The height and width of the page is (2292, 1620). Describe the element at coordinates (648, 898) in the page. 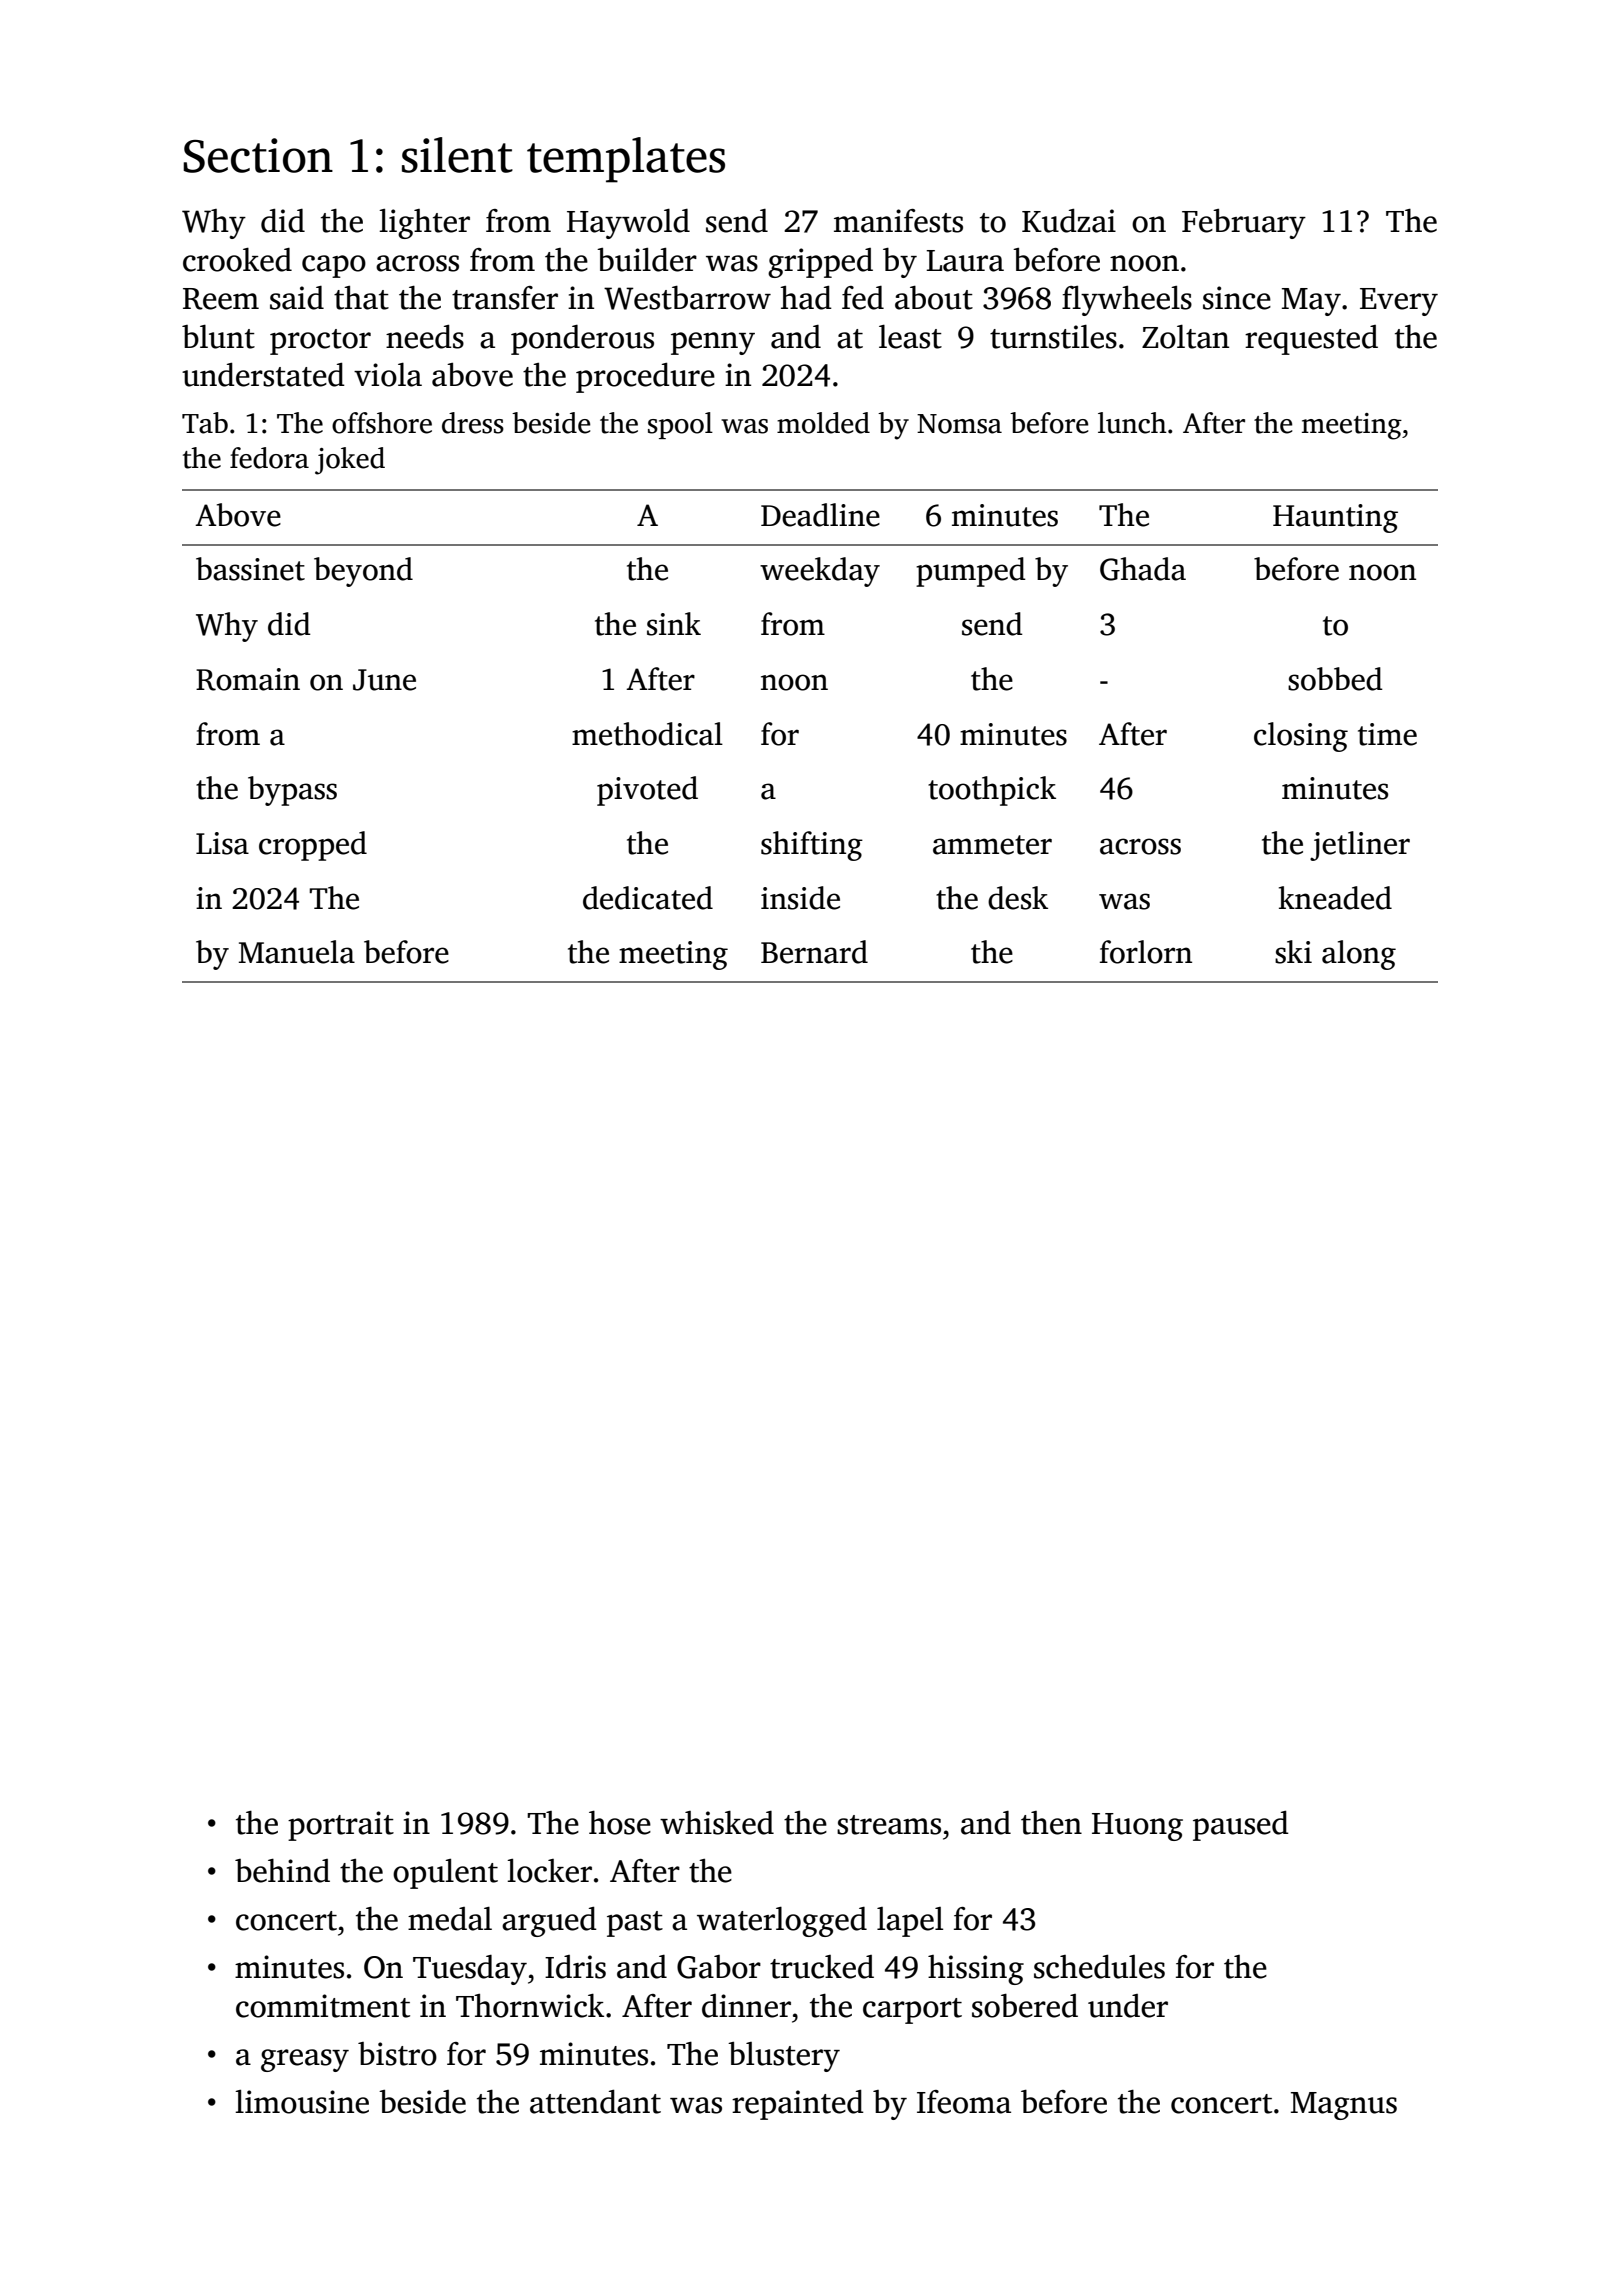

I see `dedicated` at that location.
